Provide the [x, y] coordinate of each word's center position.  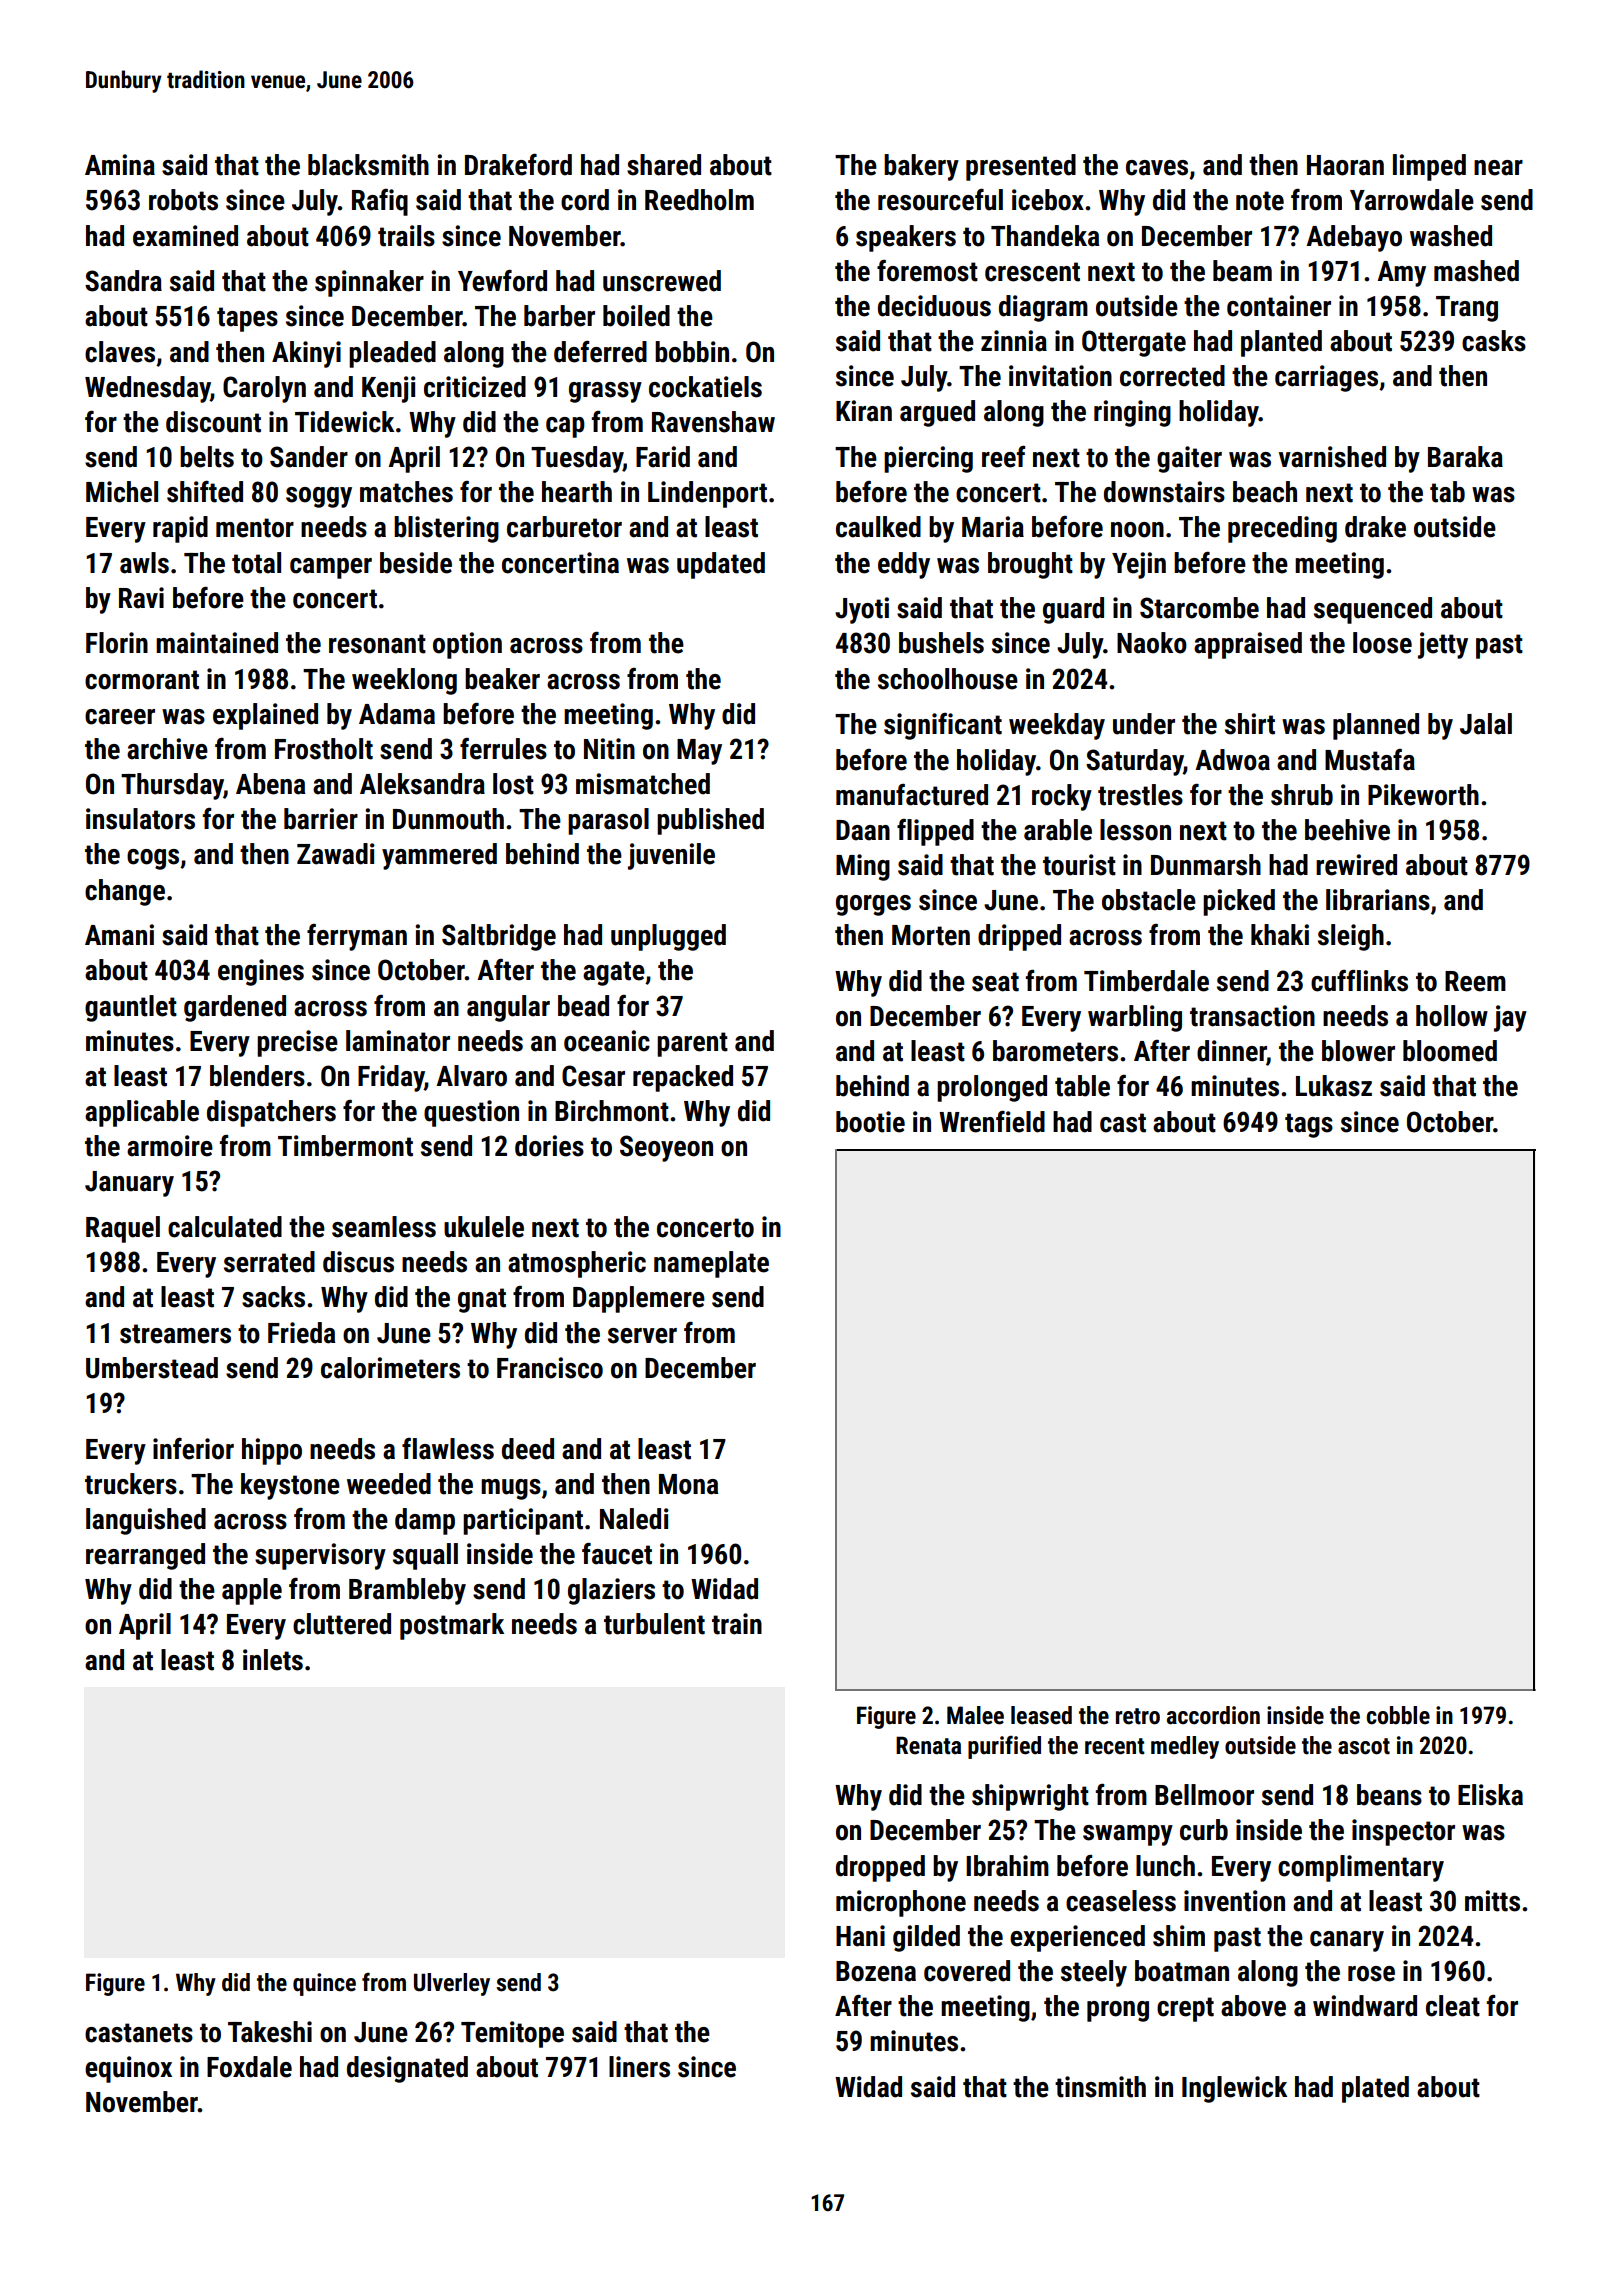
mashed [1476, 271]
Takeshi [270, 2032]
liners [639, 2067]
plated [1375, 2089]
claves [120, 352]
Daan [863, 830]
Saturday [1134, 762]
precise [297, 1043]
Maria [993, 527]
